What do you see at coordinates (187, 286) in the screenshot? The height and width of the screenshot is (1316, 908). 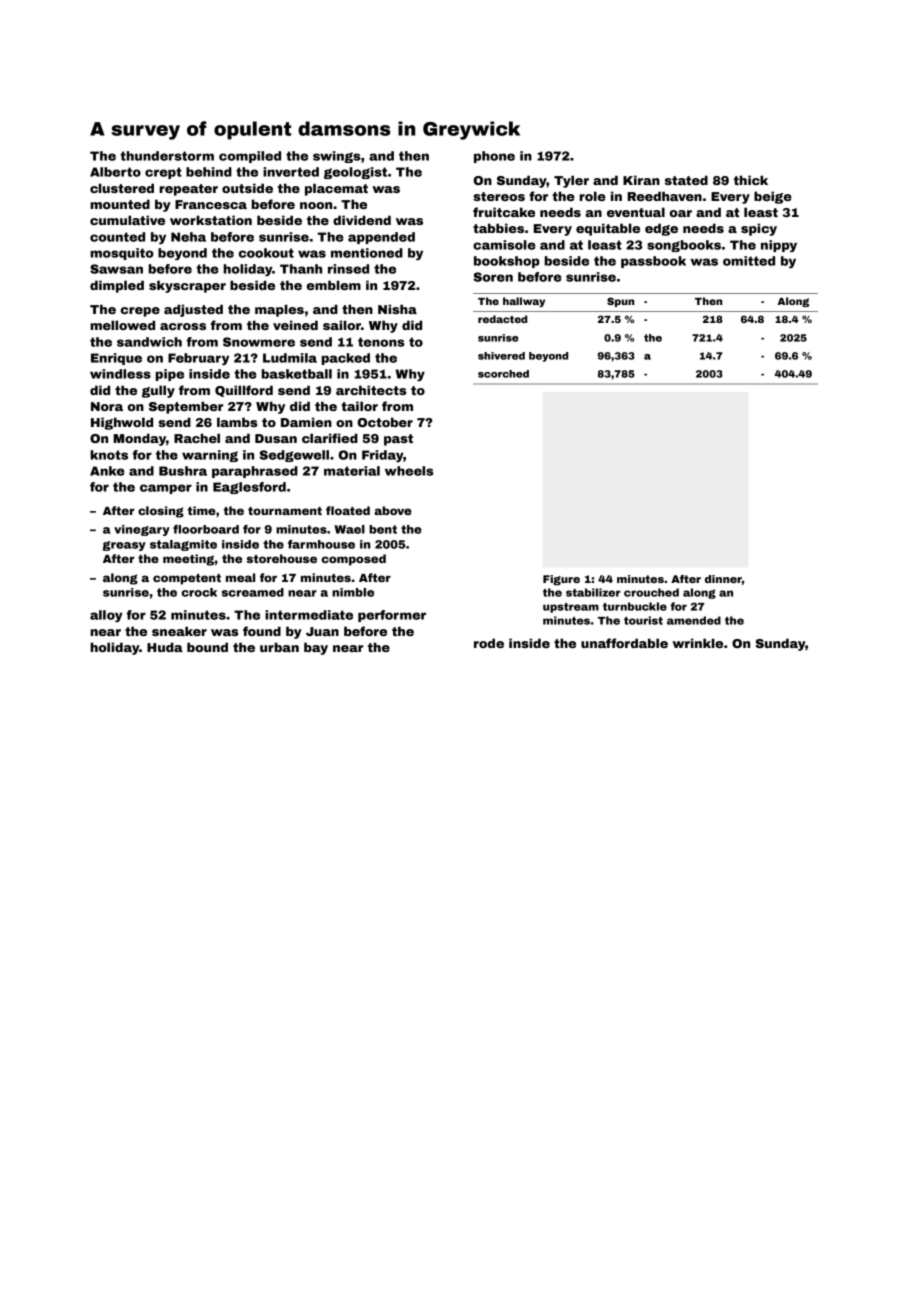 I see `skyscraper` at bounding box center [187, 286].
